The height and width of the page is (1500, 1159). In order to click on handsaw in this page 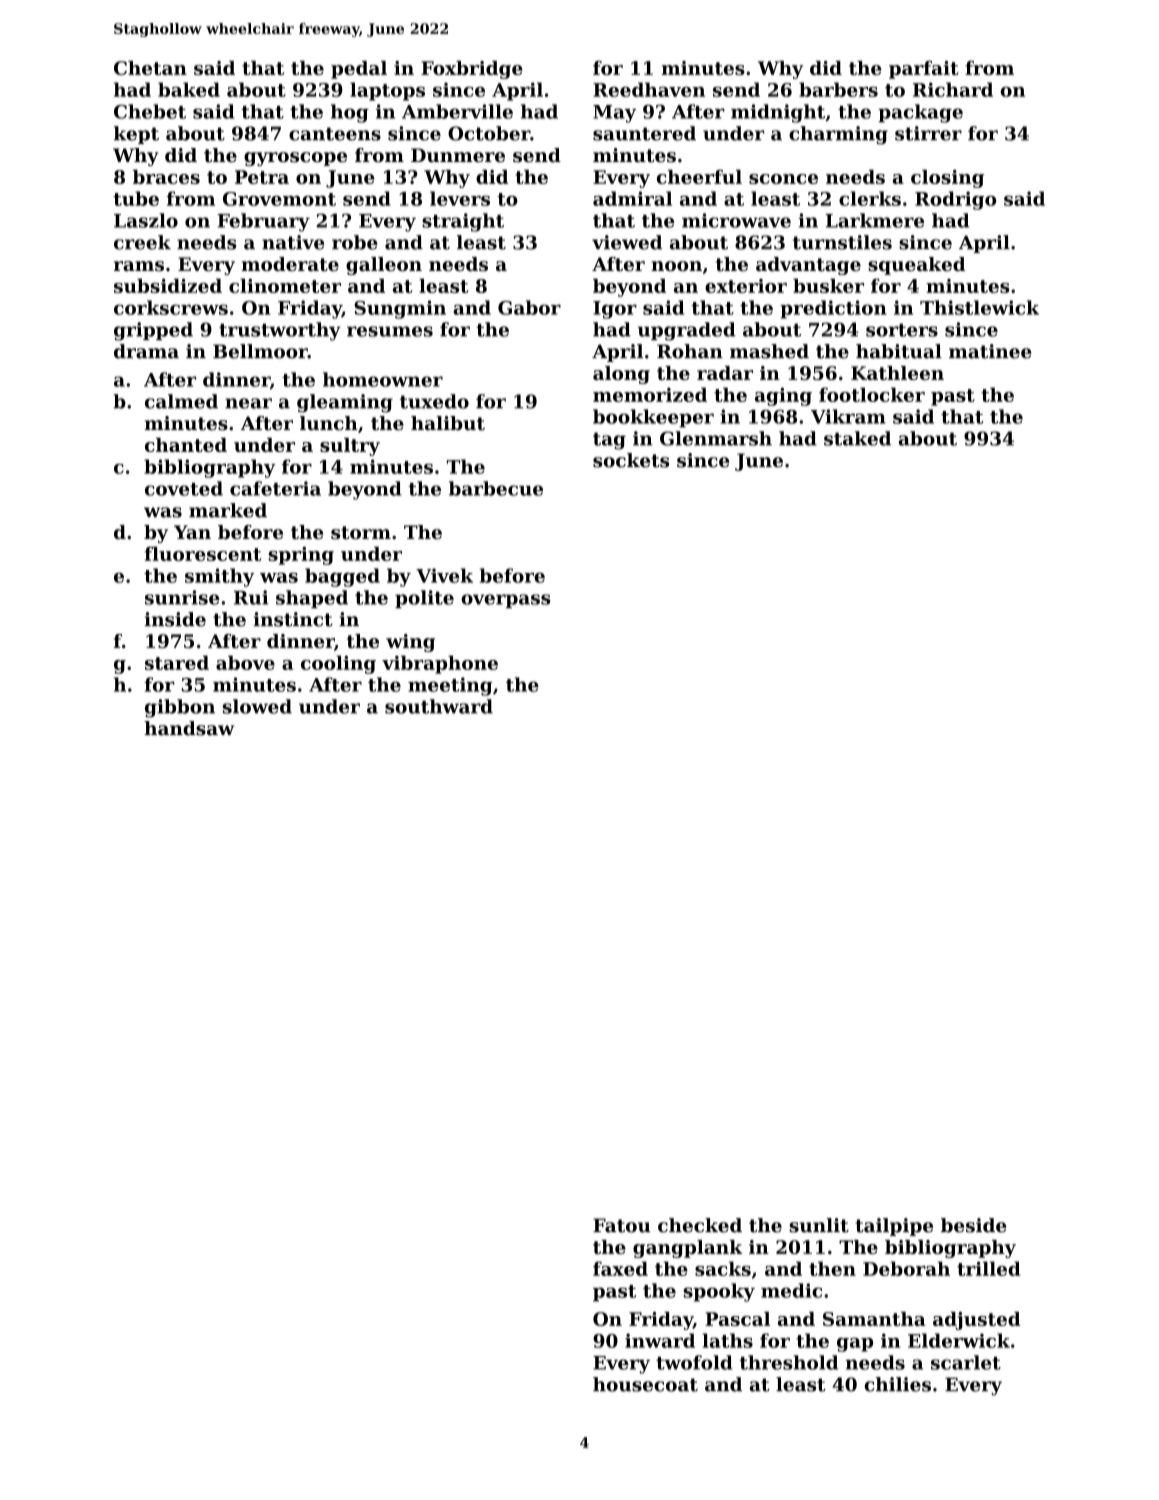, I will do `click(189, 728)`.
